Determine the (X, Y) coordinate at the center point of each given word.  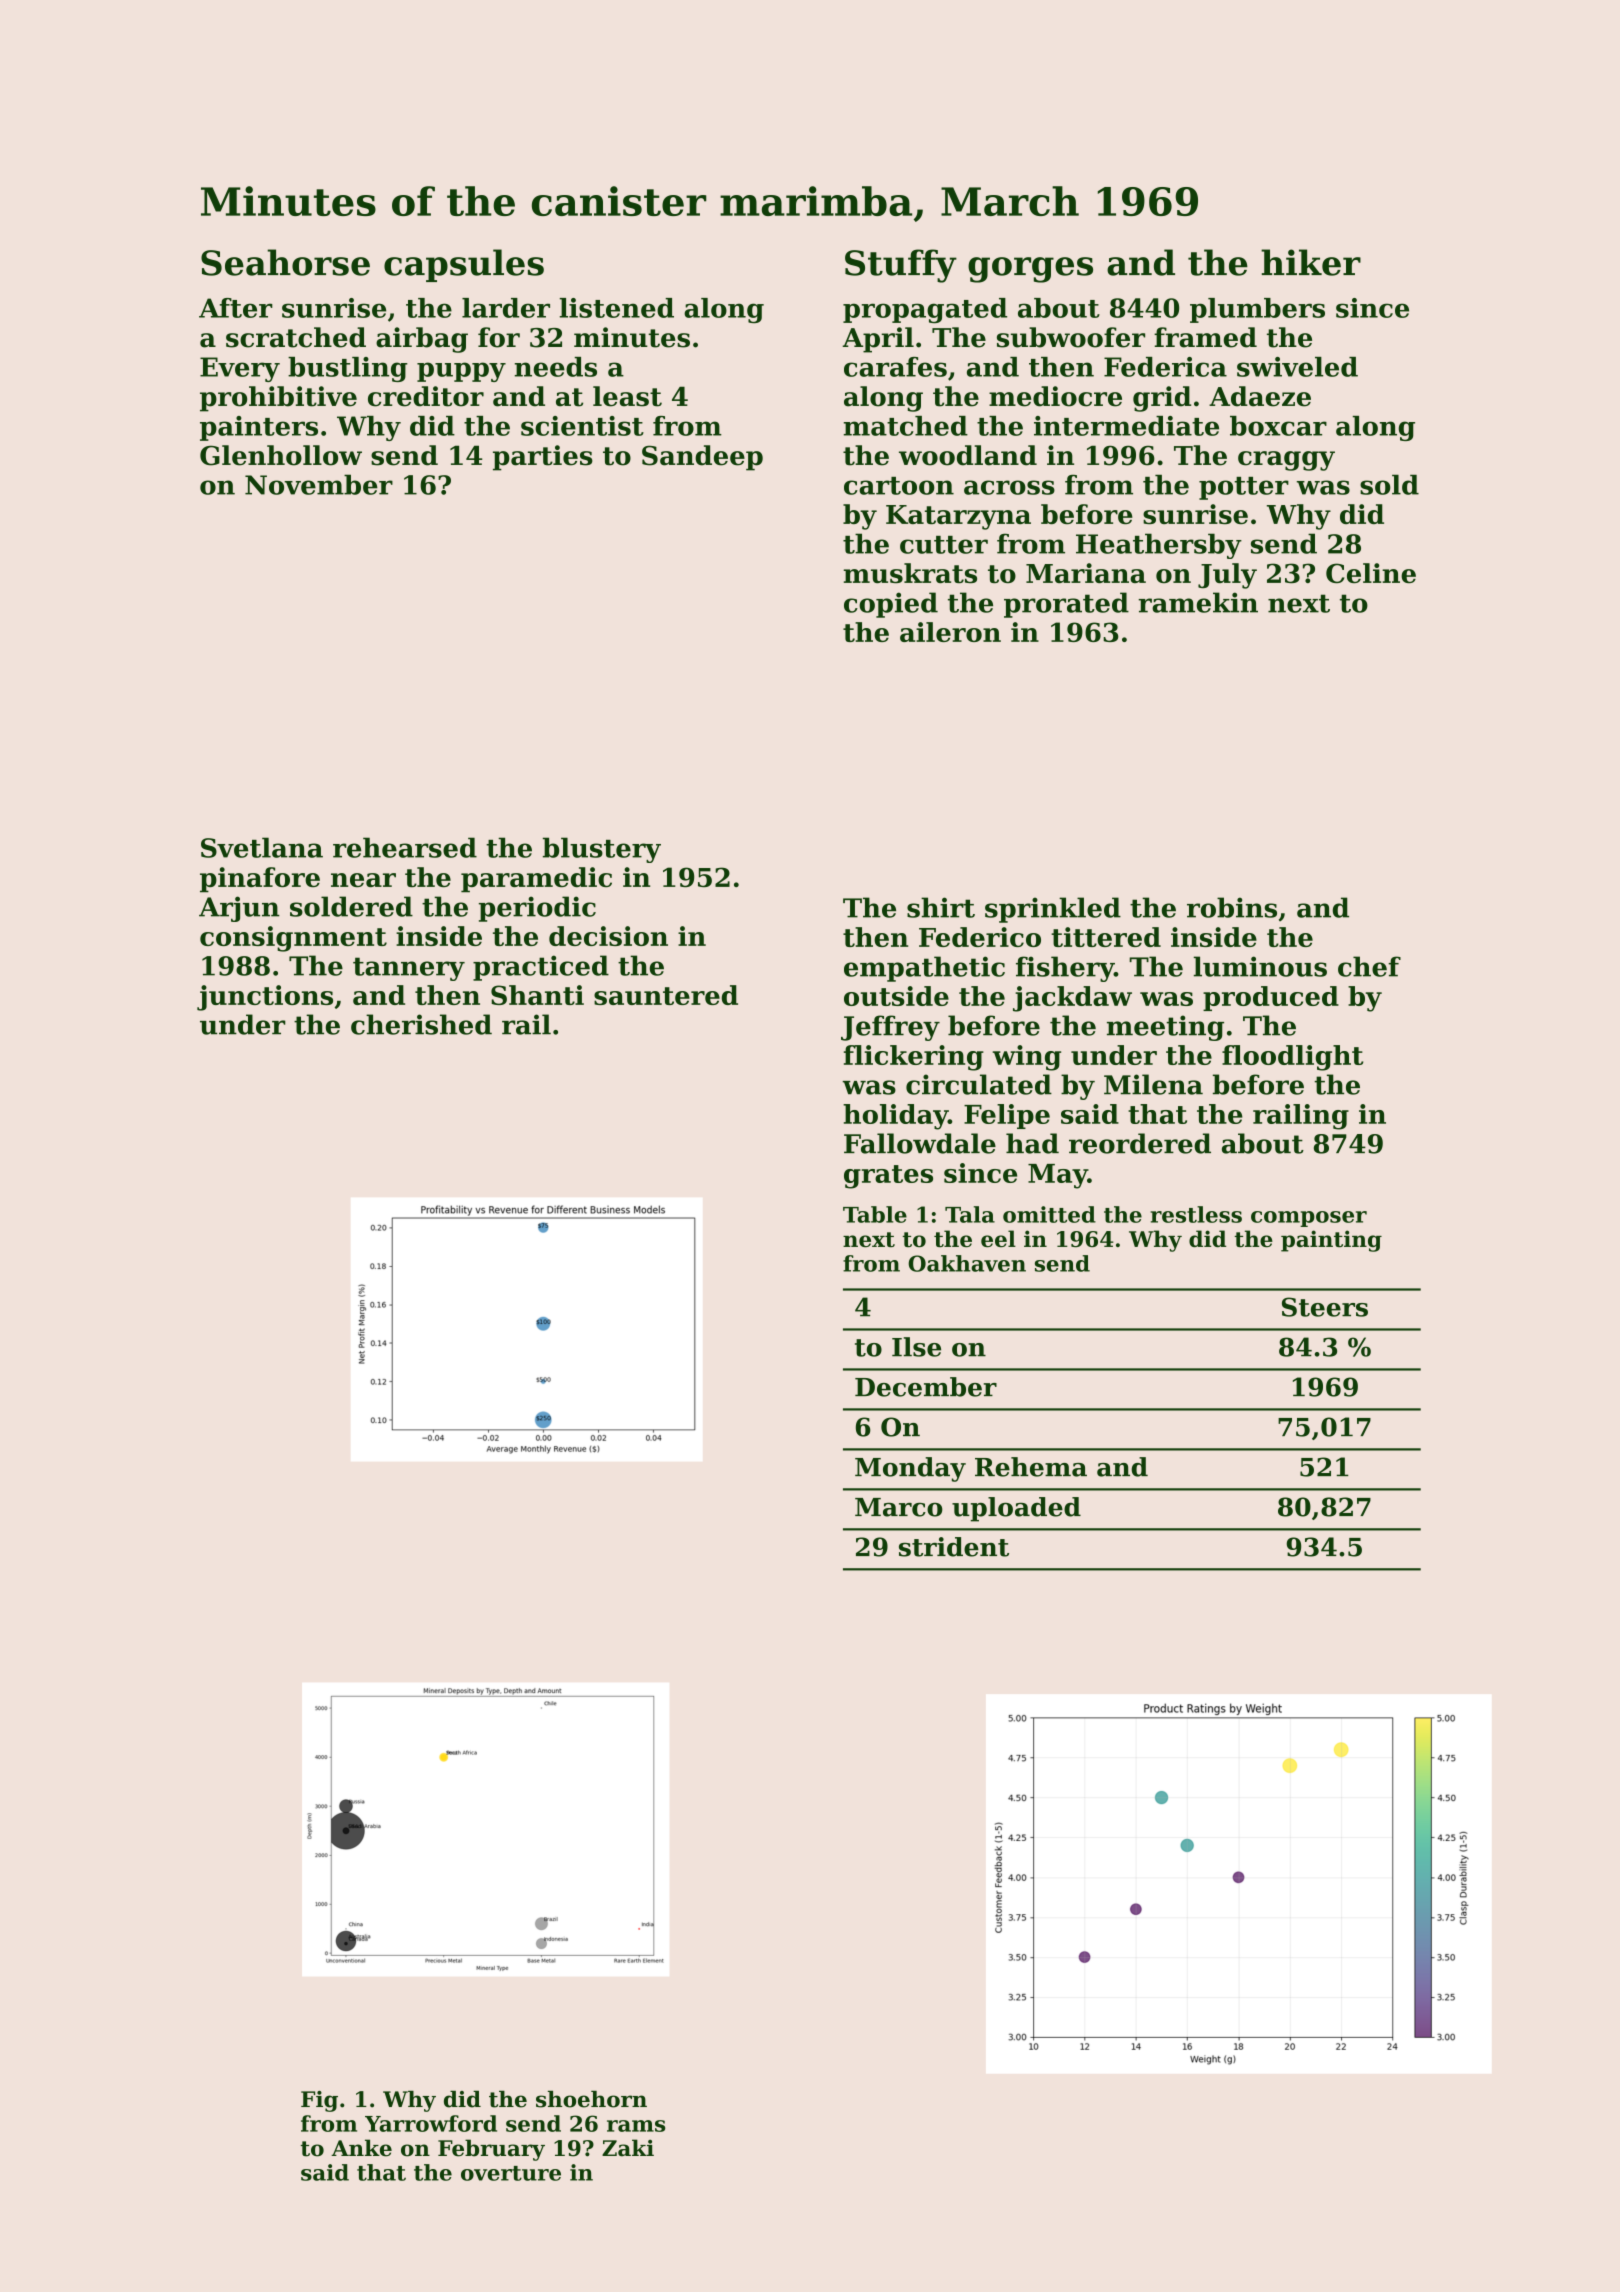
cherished (421, 1024)
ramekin (1198, 602)
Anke (361, 2148)
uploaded (1016, 1509)
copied (891, 605)
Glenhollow (281, 455)
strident (954, 1547)
